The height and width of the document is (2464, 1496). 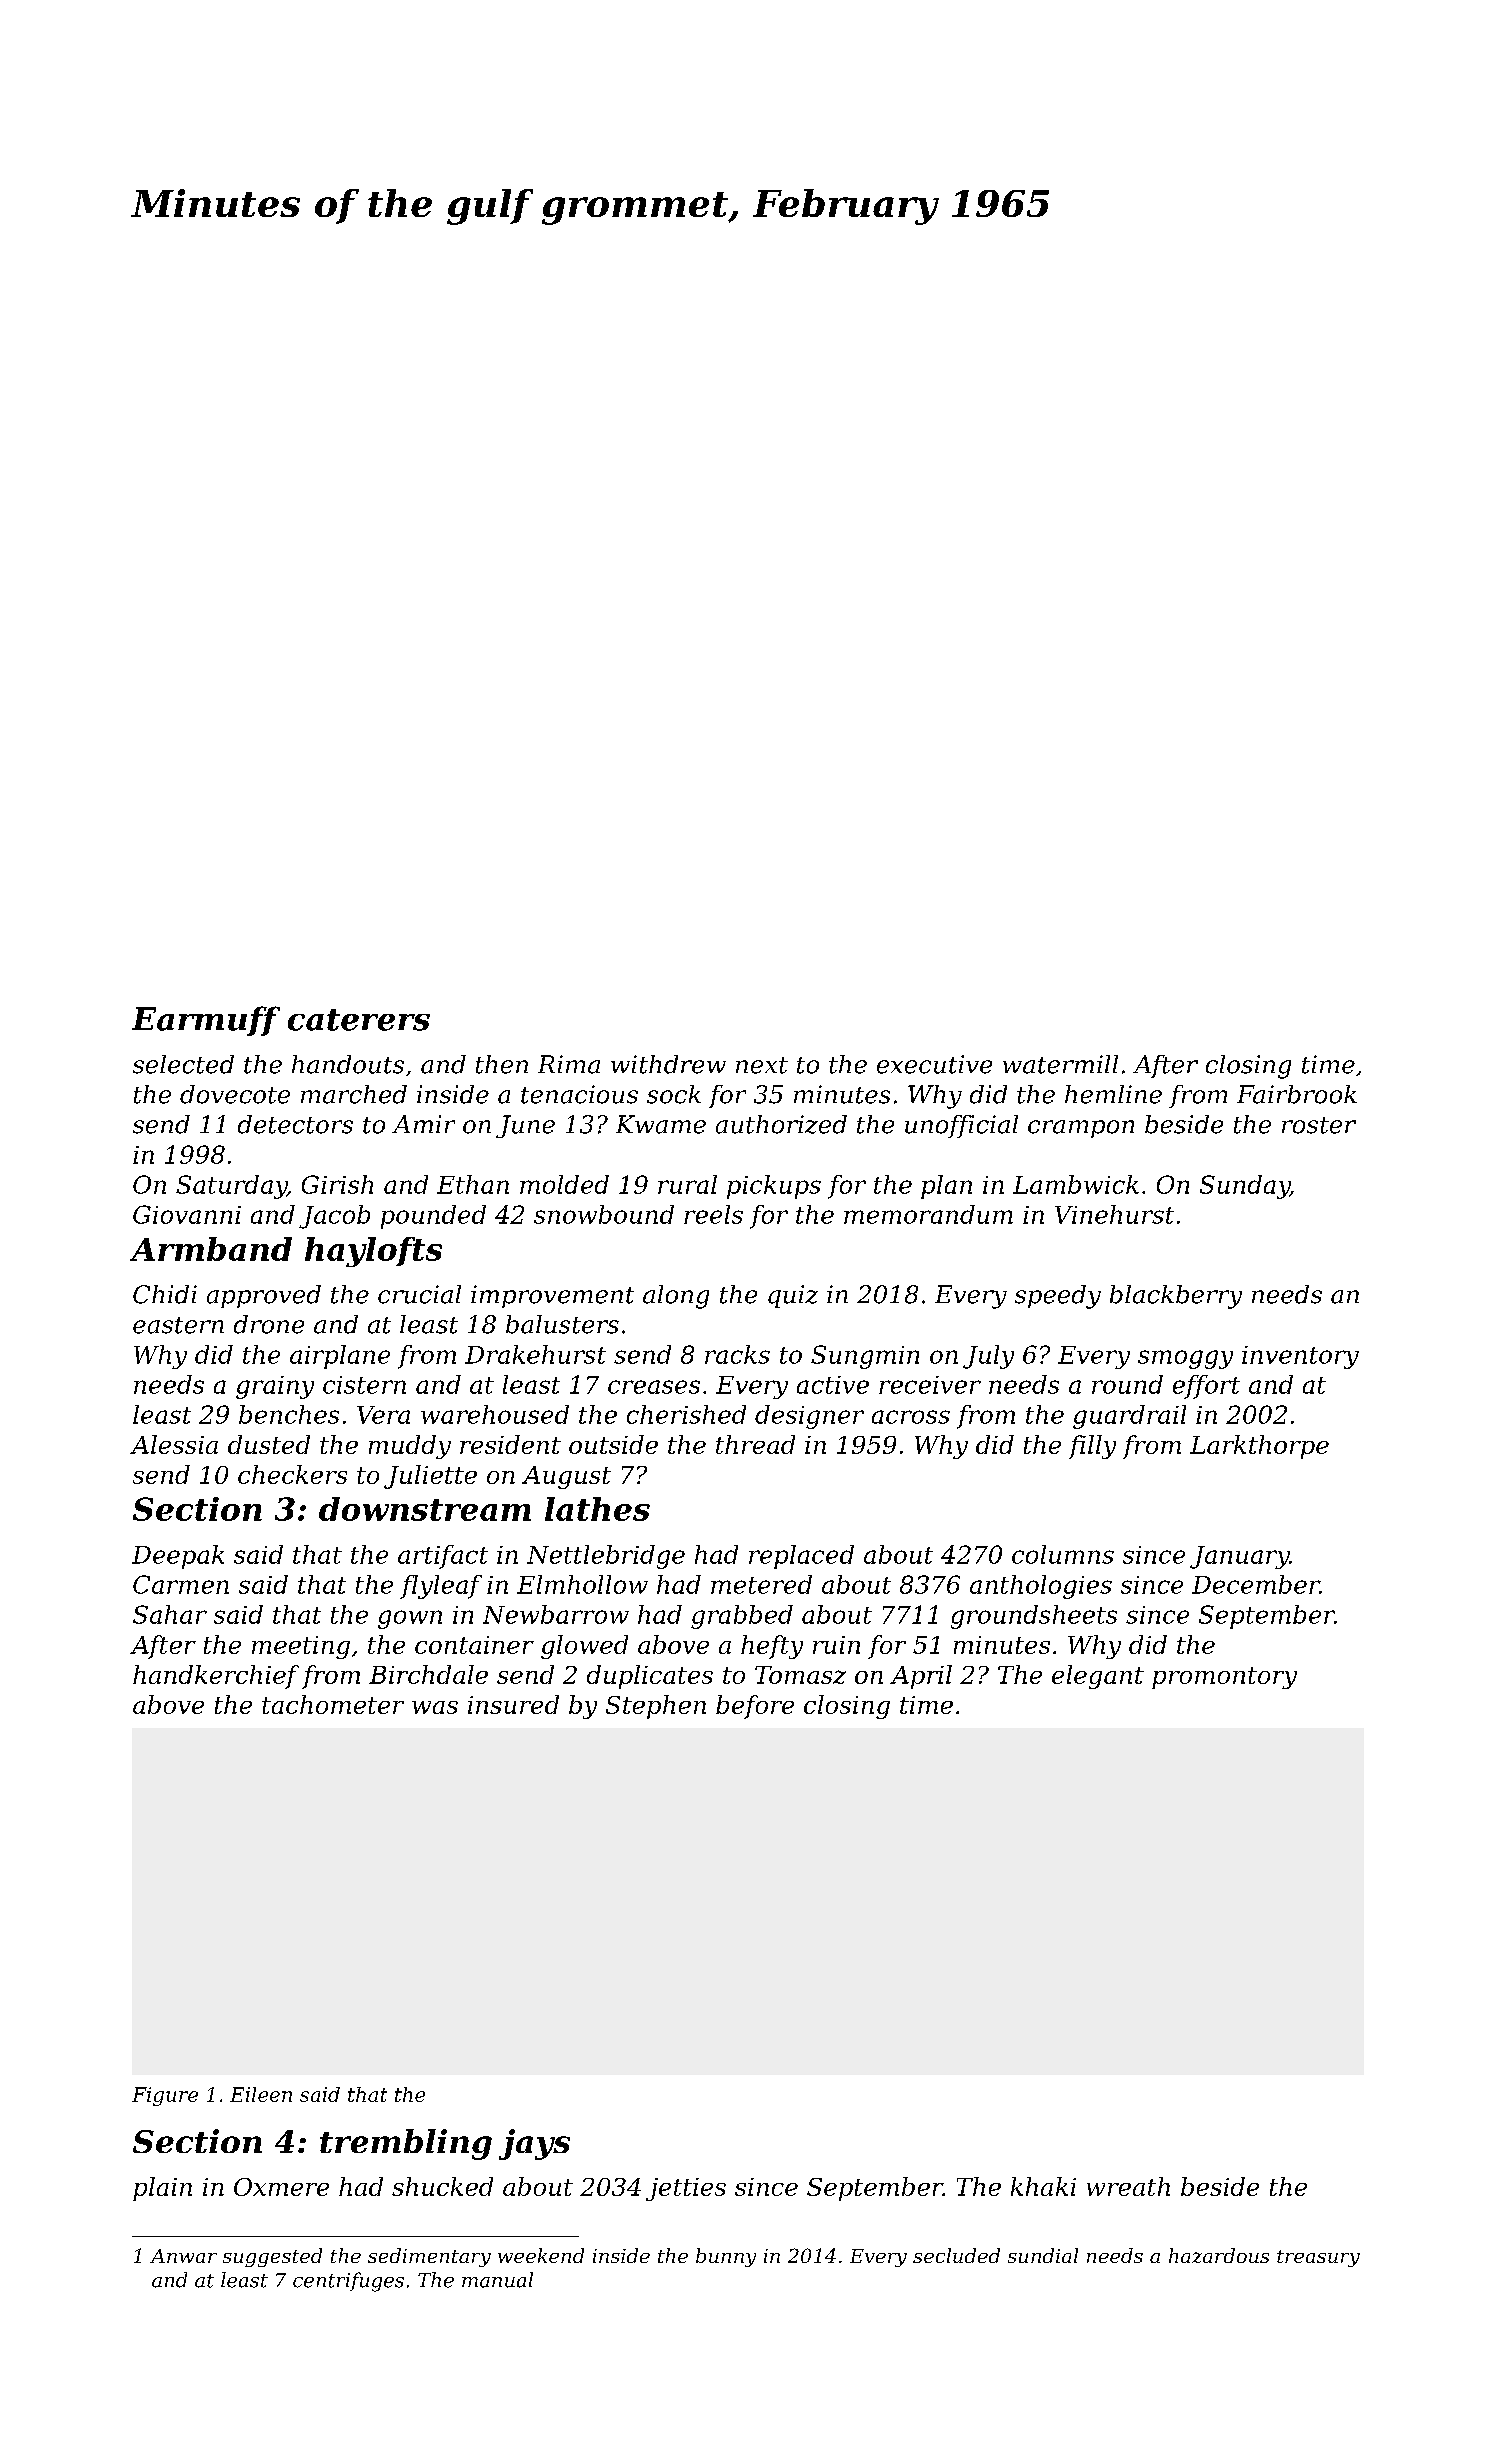 I want to click on jays, so click(x=534, y=2144).
